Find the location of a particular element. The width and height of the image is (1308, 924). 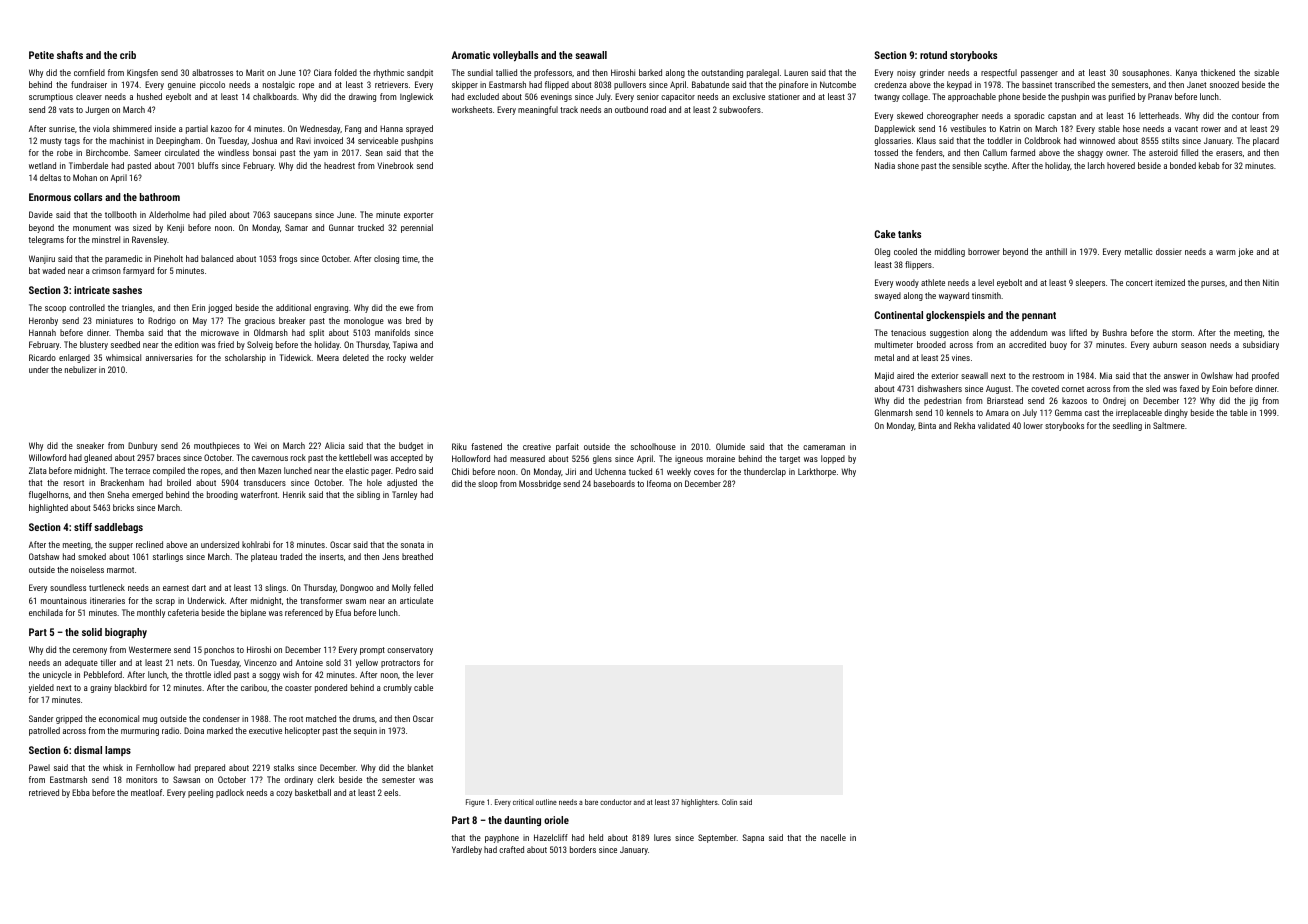

shafts is located at coordinates (70, 55).
